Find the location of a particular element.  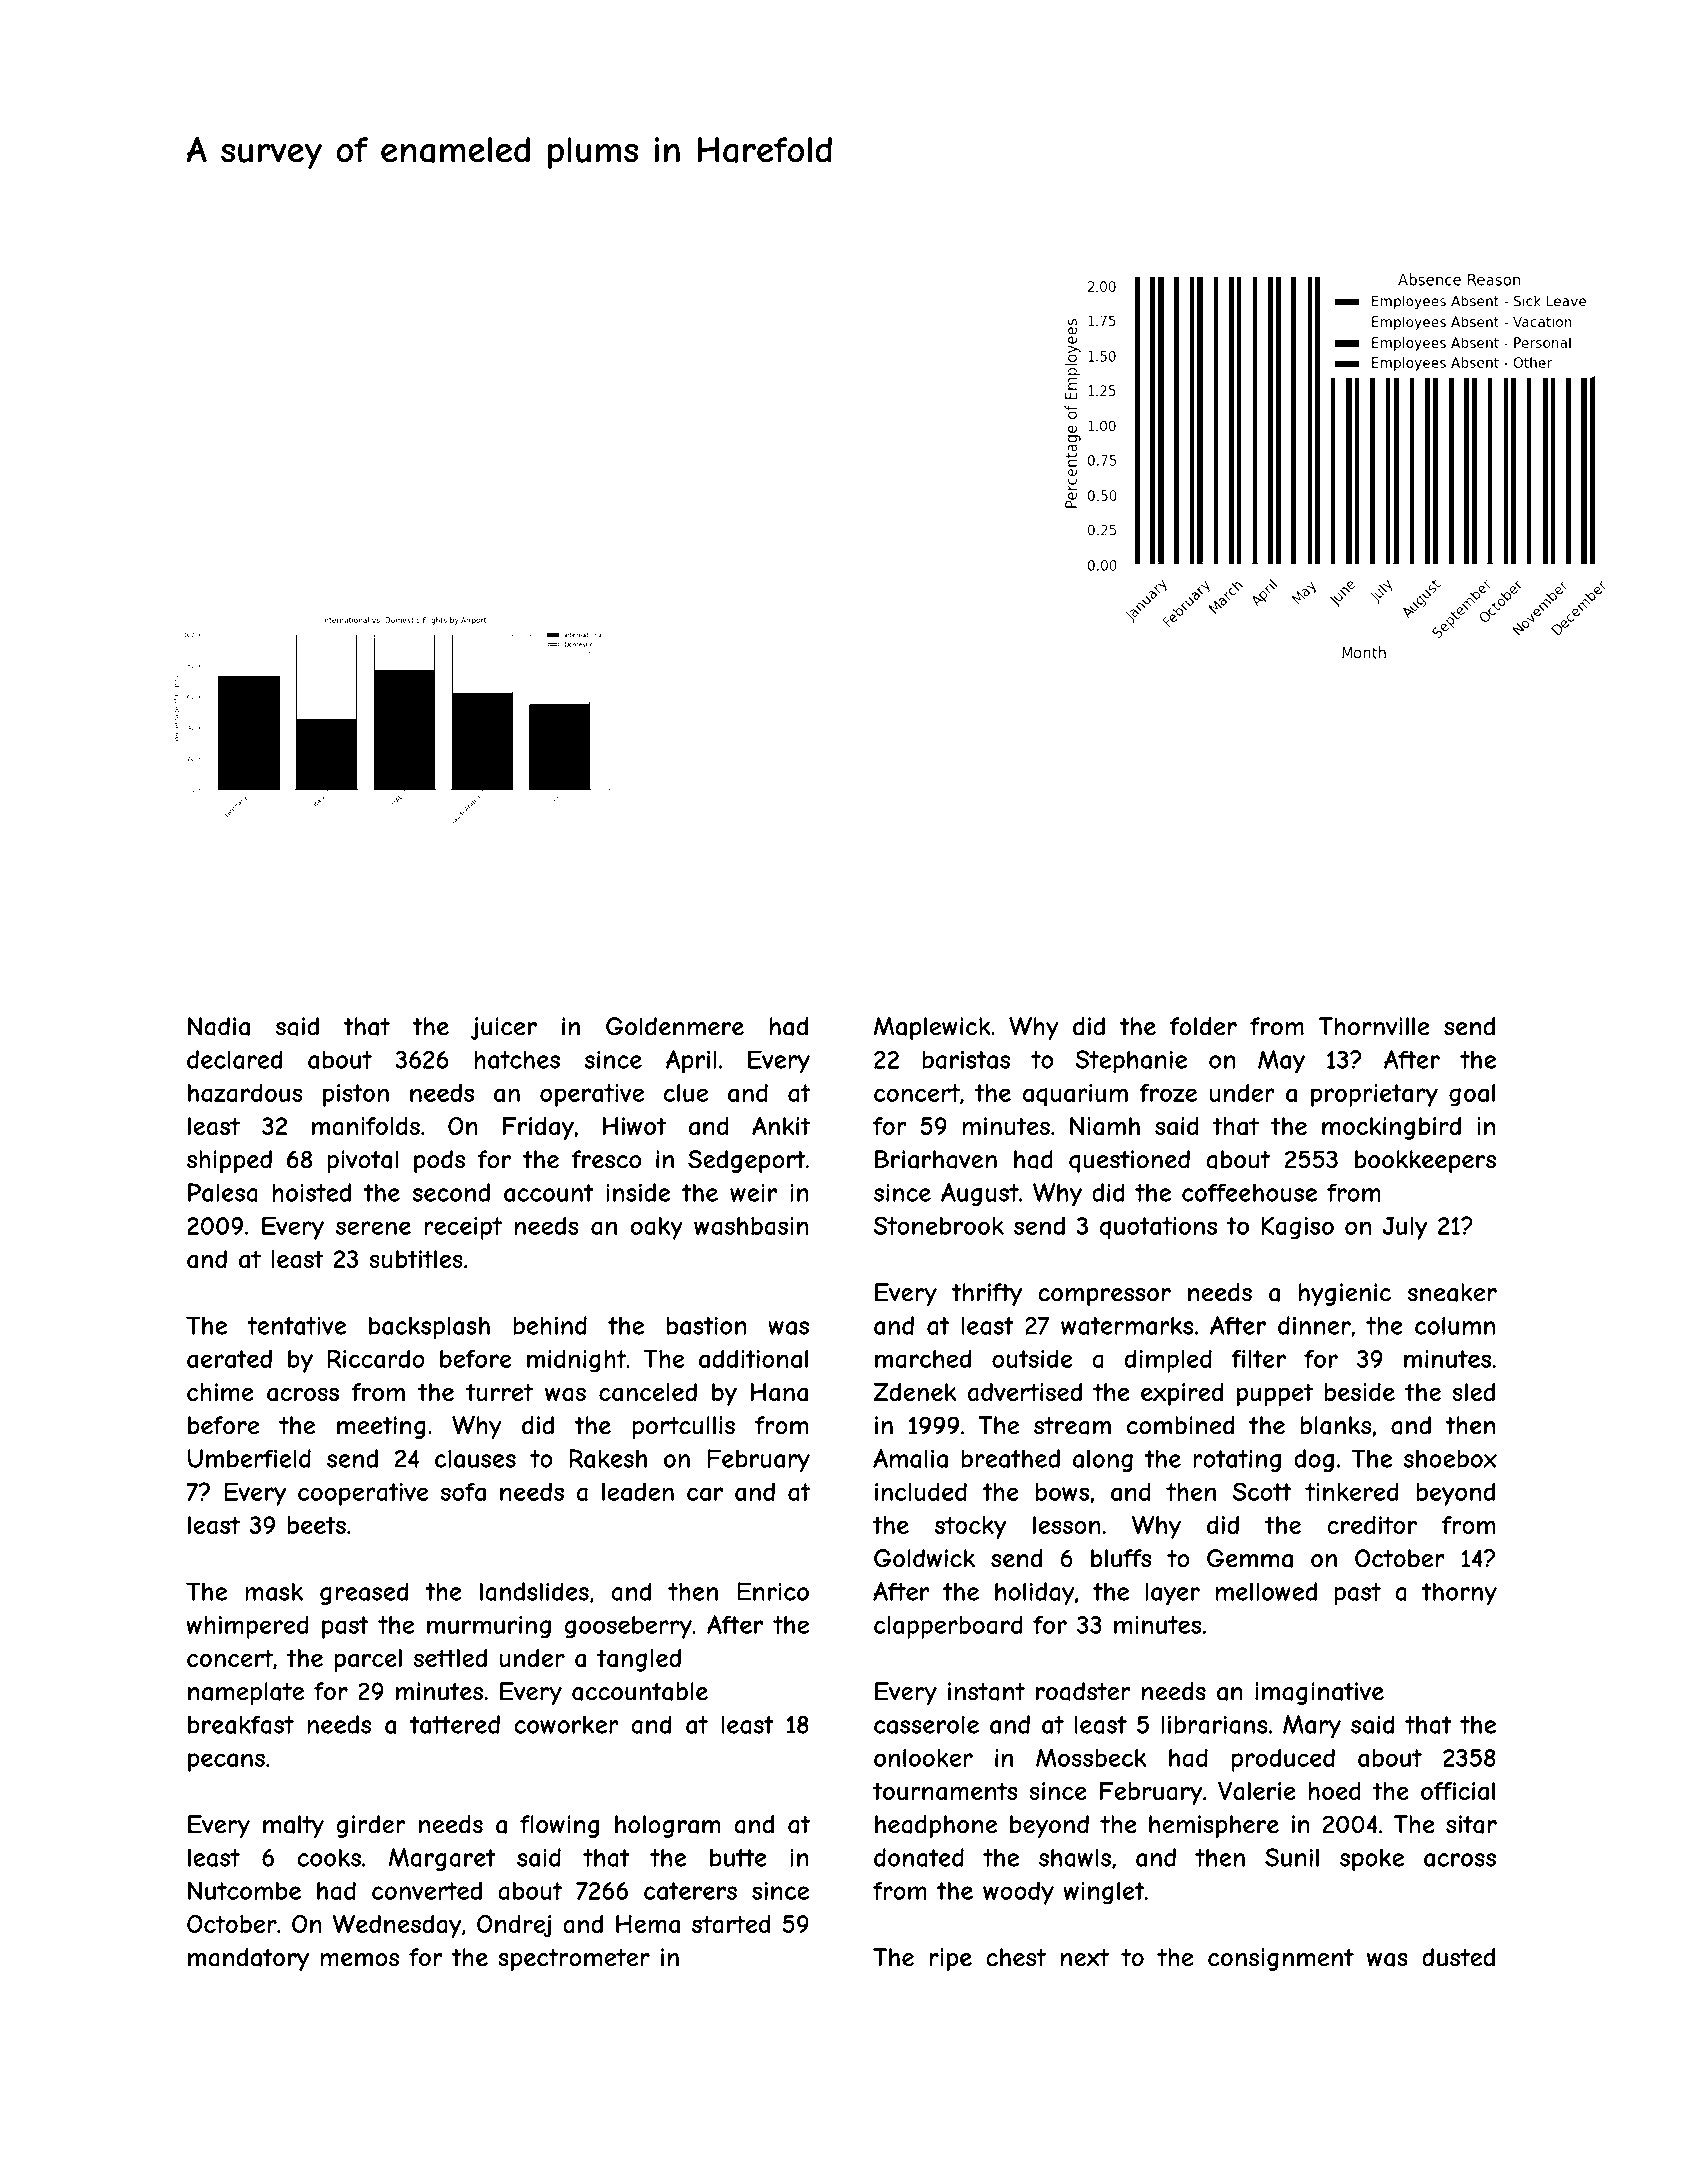

bastion is located at coordinates (706, 1325).
